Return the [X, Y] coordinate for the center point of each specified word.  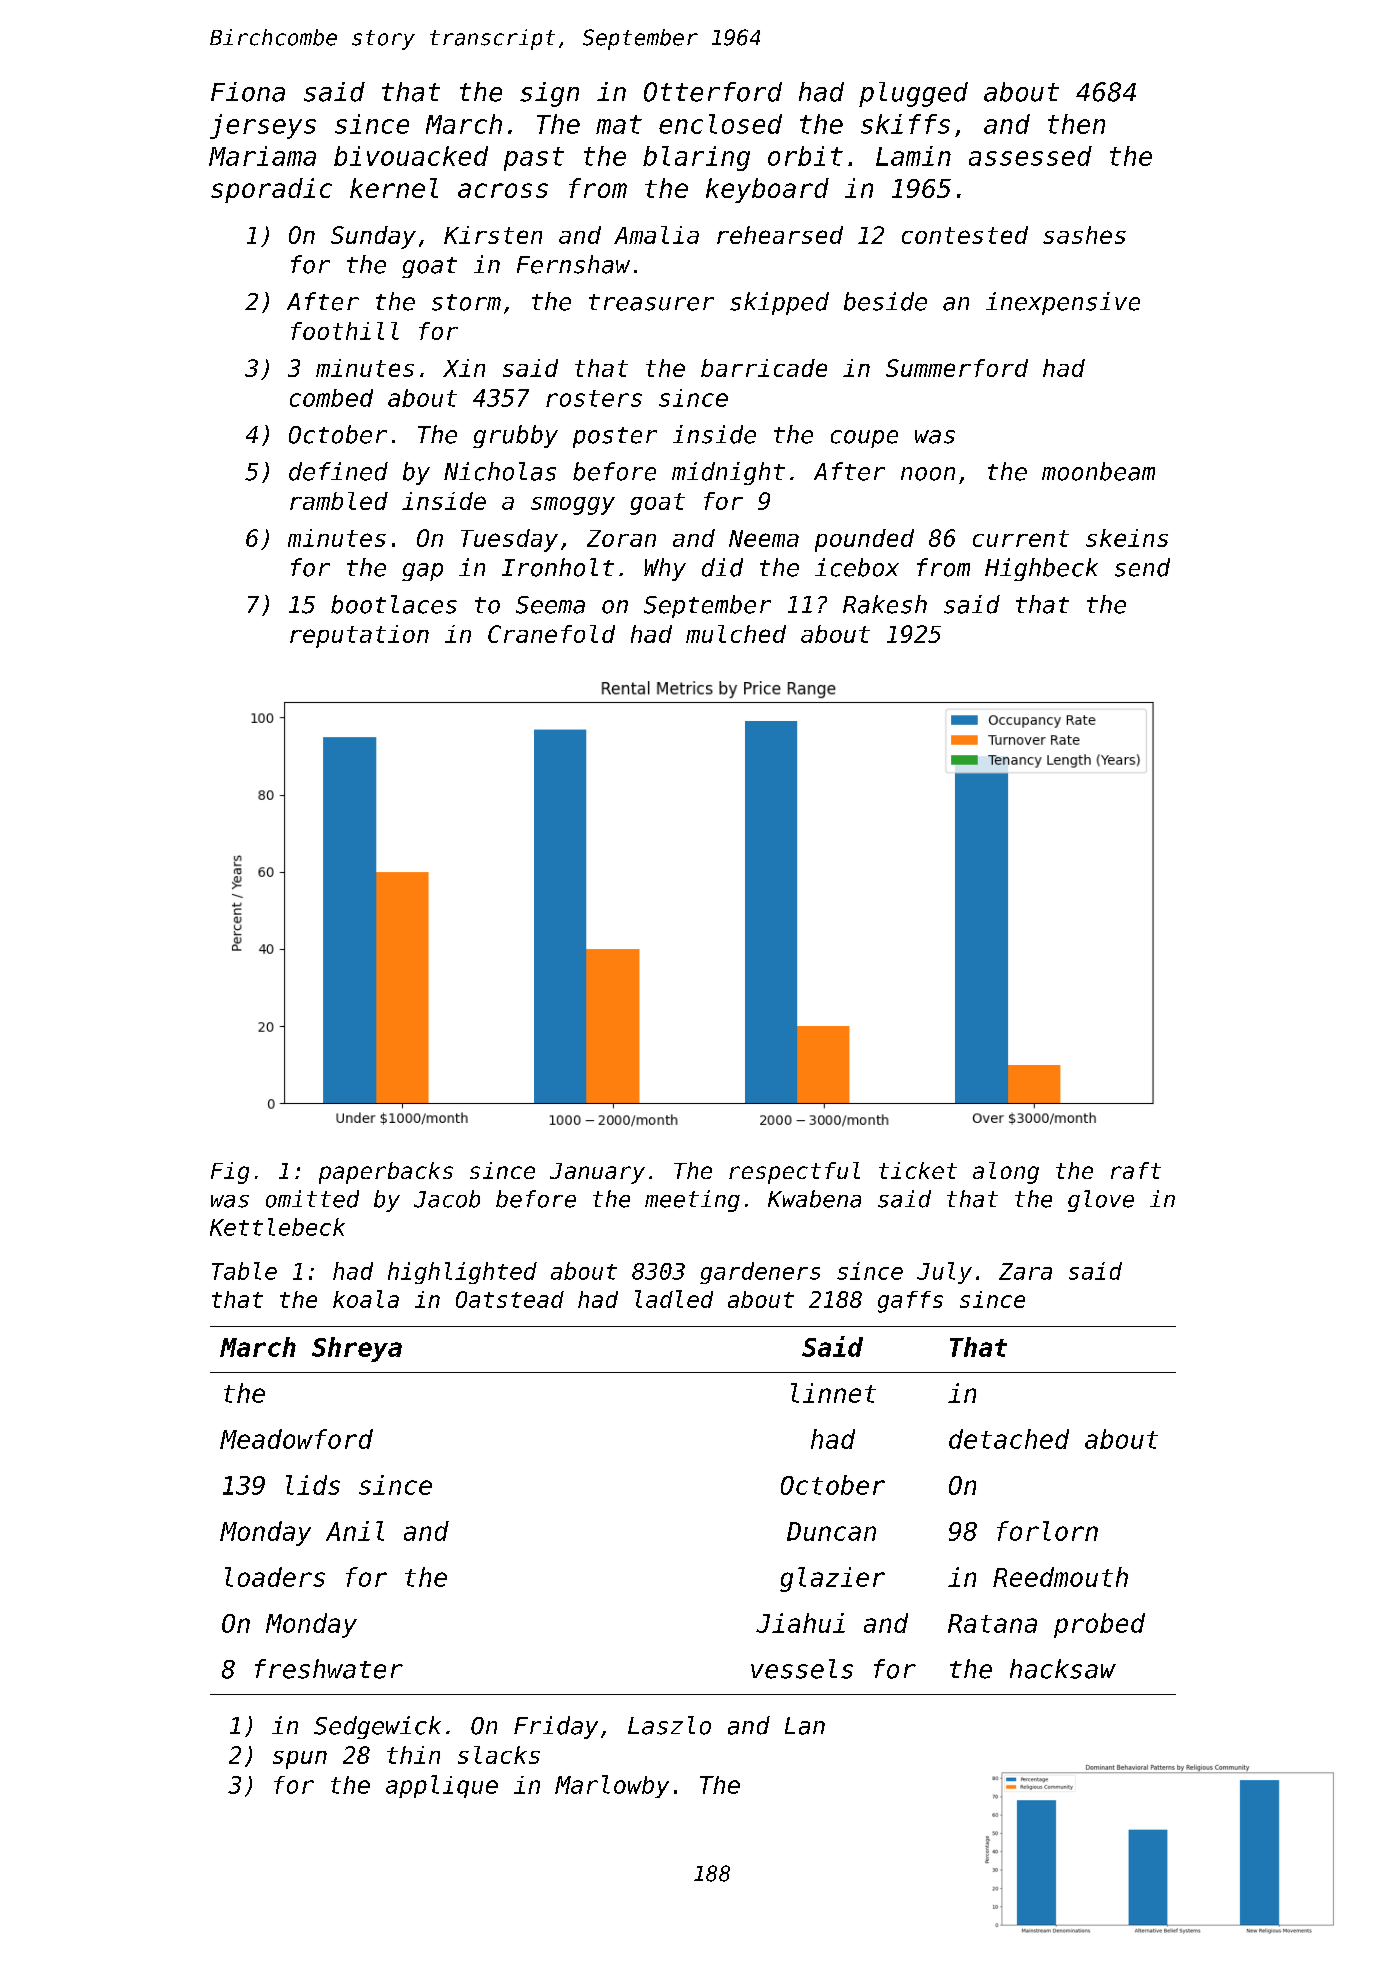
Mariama [262, 156]
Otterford [713, 92]
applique [442, 1786]
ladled [674, 1299]
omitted [312, 1199]
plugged [913, 94]
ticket [918, 1170]
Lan [805, 1726]
